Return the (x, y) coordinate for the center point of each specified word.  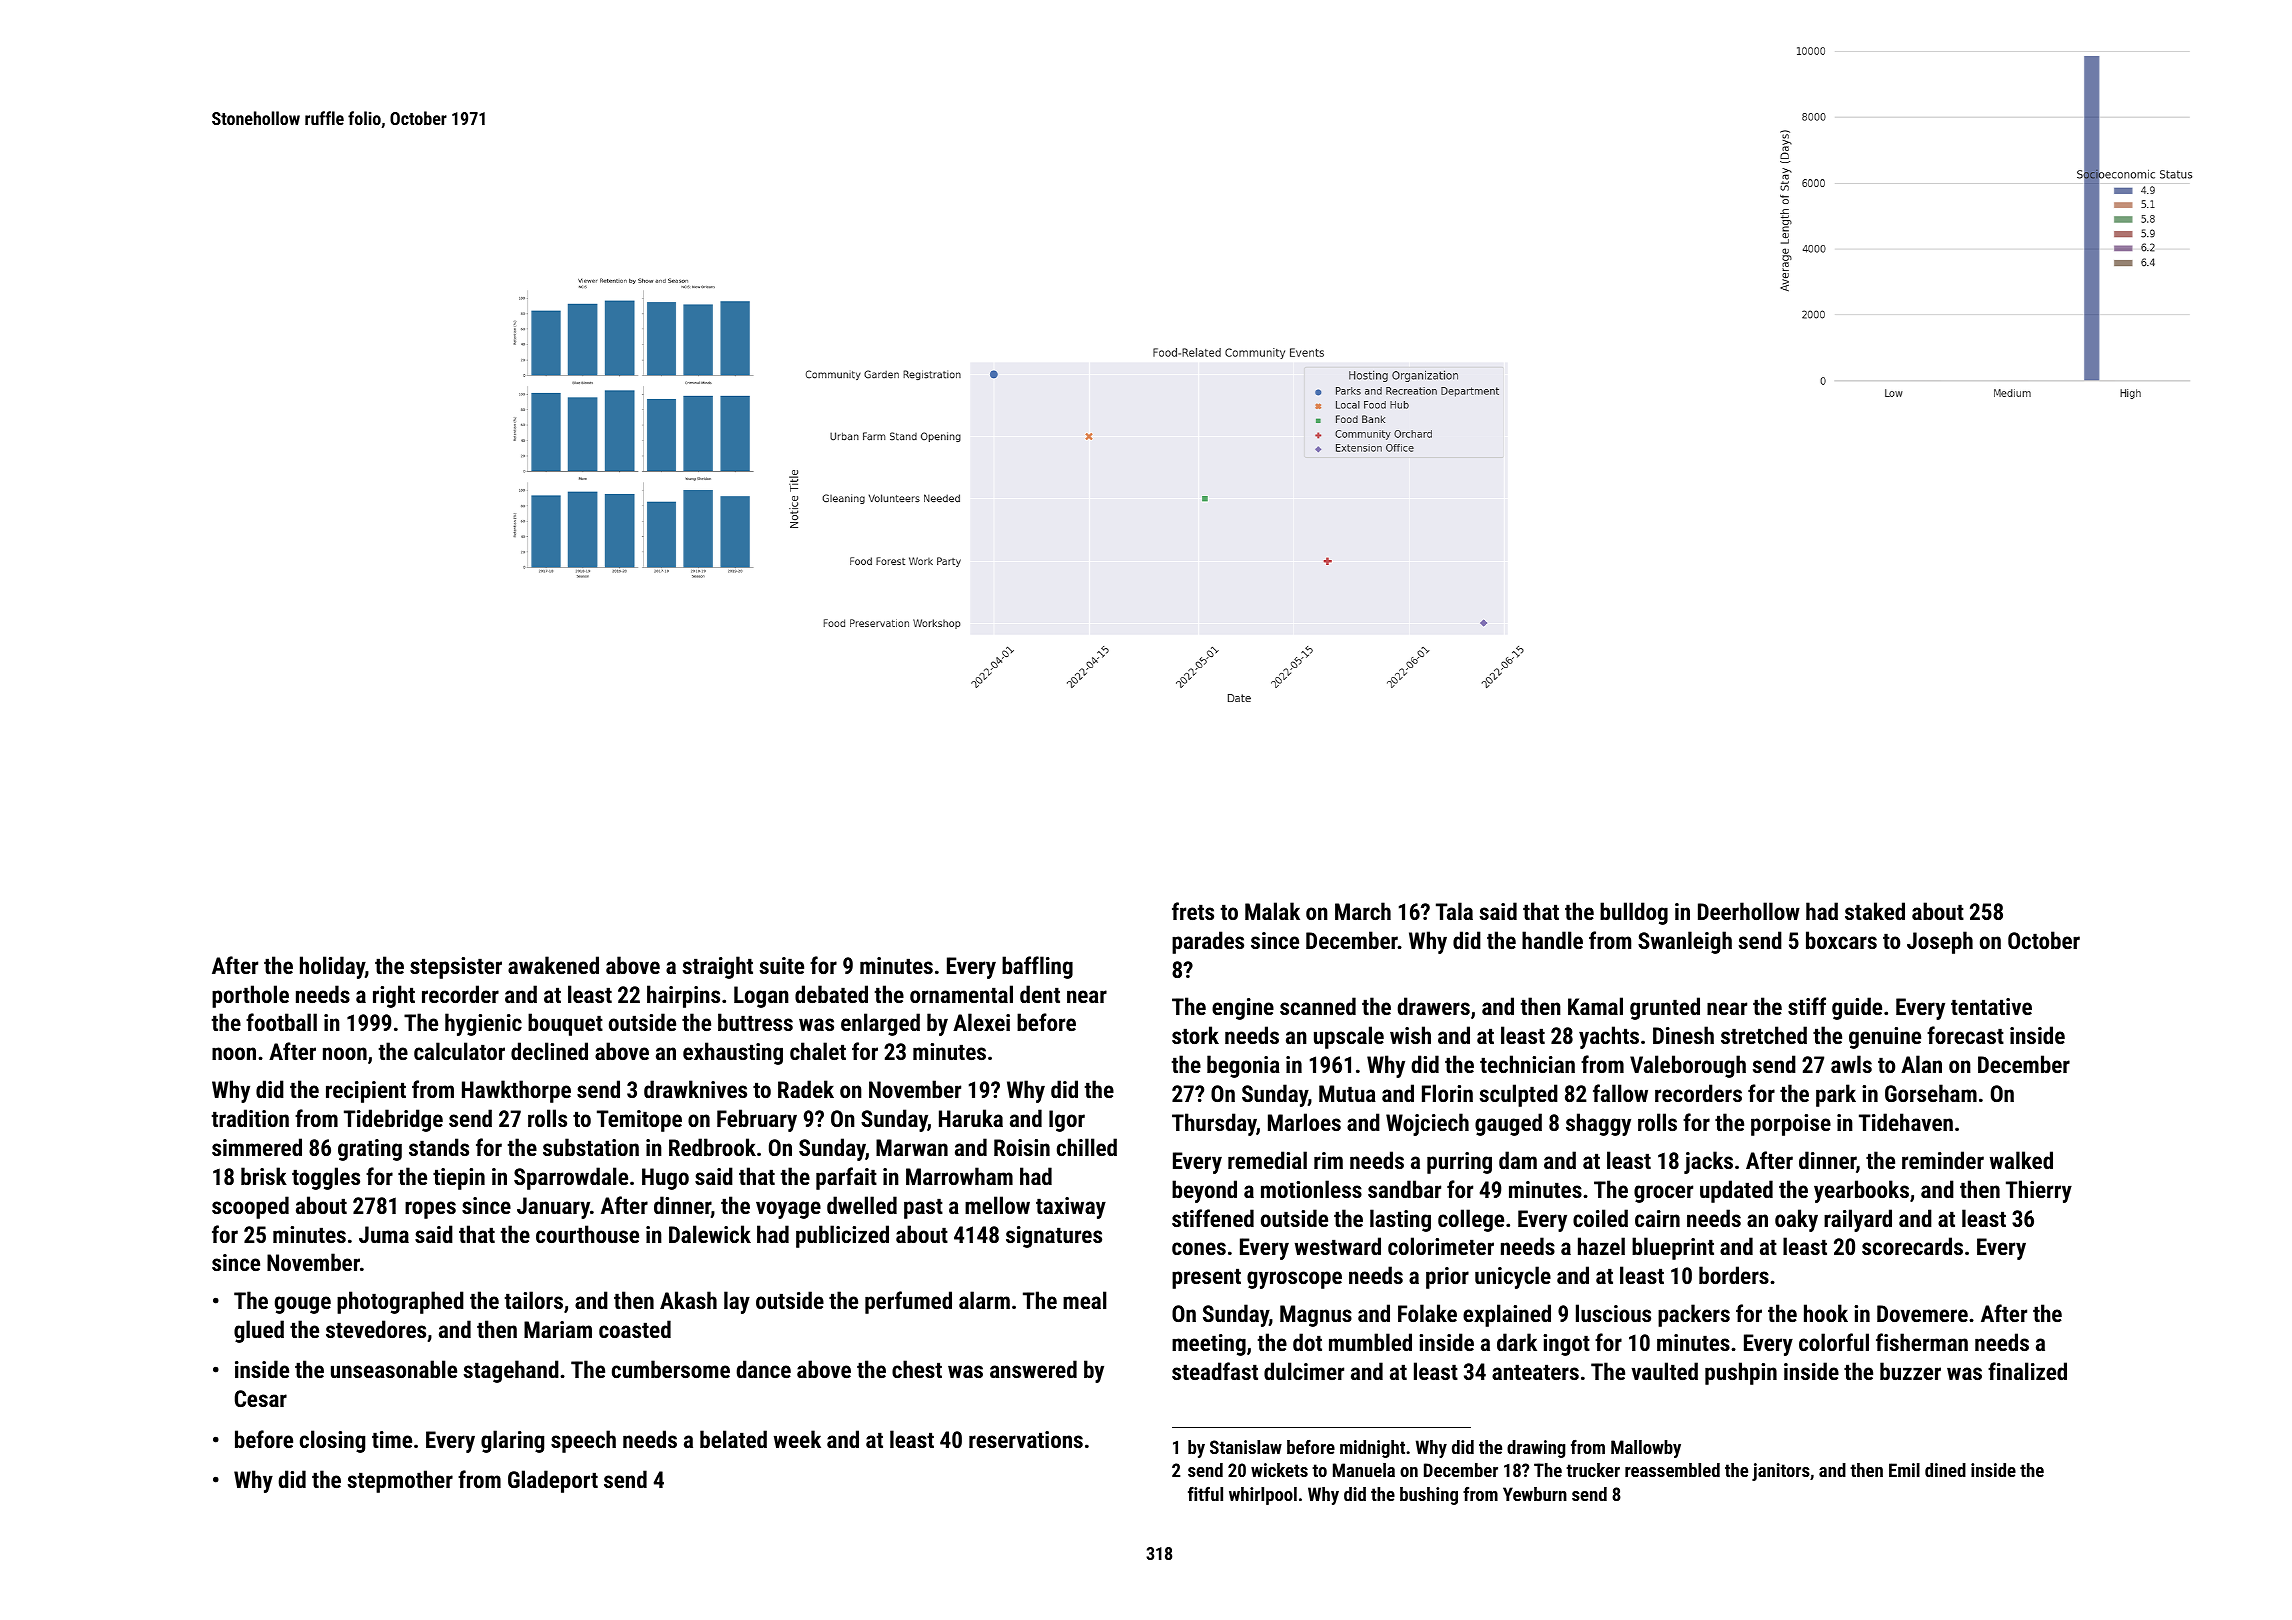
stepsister (456, 968)
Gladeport (553, 1481)
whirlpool (1263, 1496)
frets (1193, 911)
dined (1945, 1470)
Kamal (1595, 1006)
